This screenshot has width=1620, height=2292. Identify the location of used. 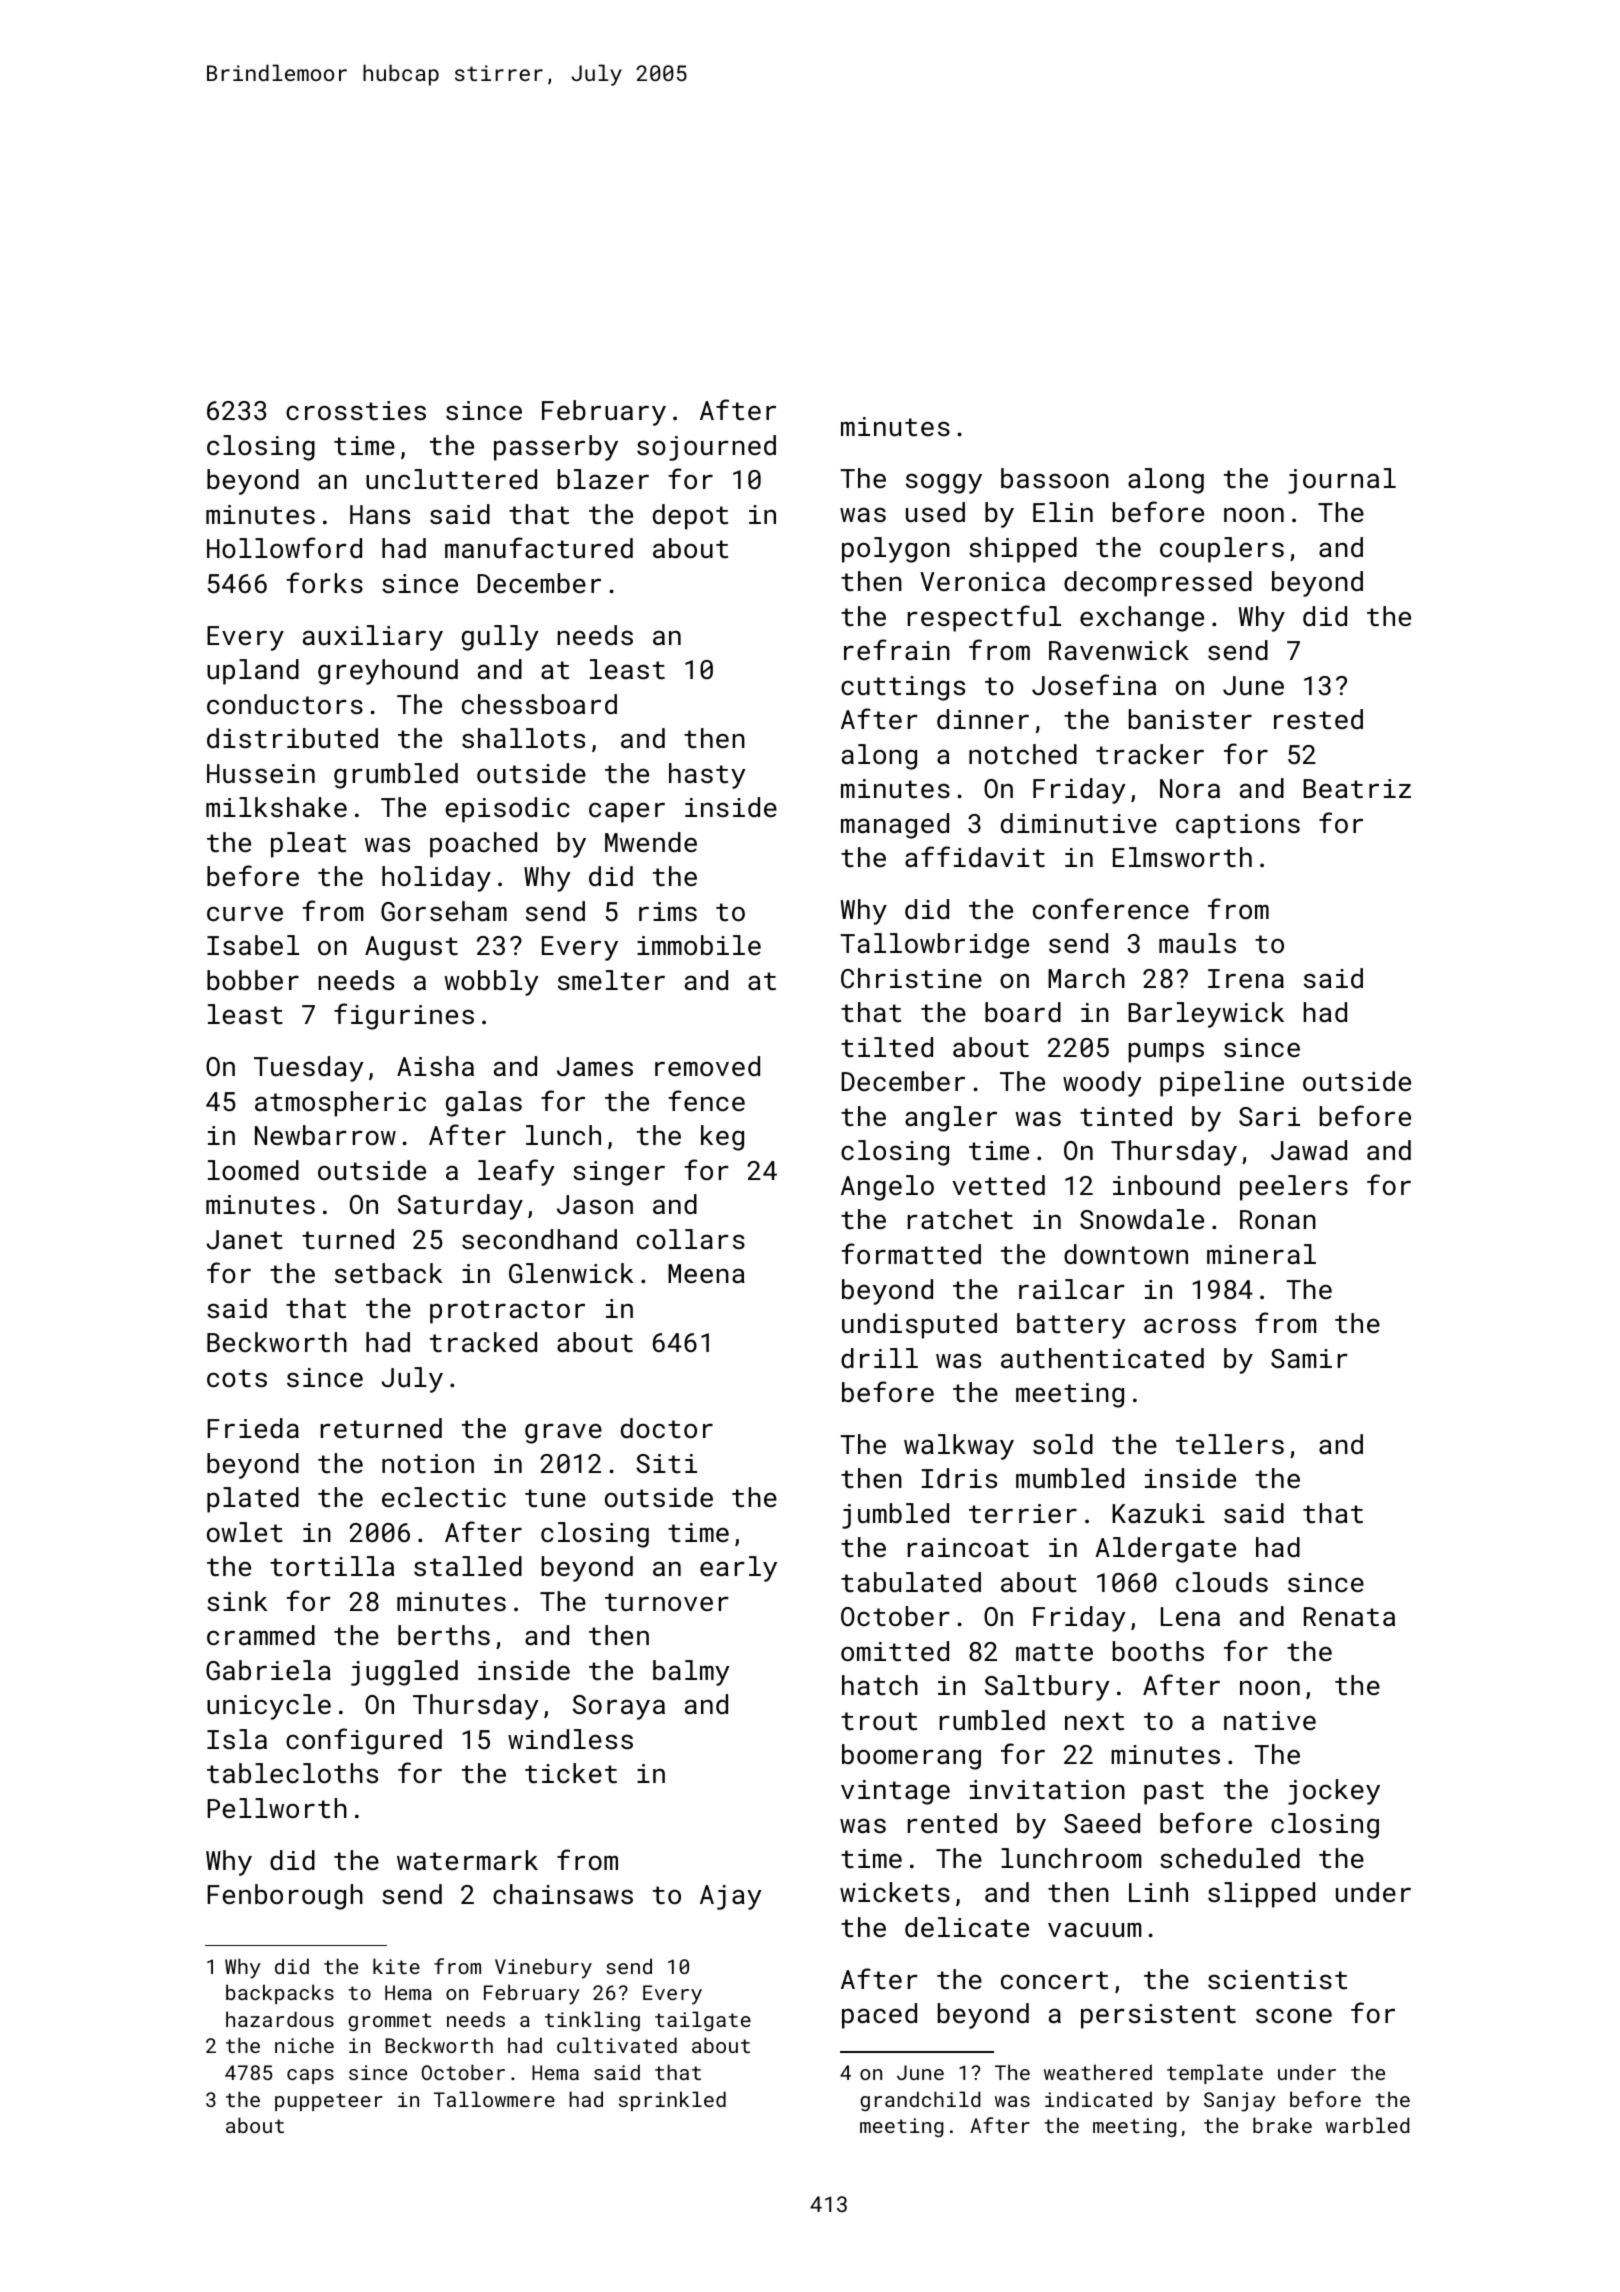
(935, 512).
